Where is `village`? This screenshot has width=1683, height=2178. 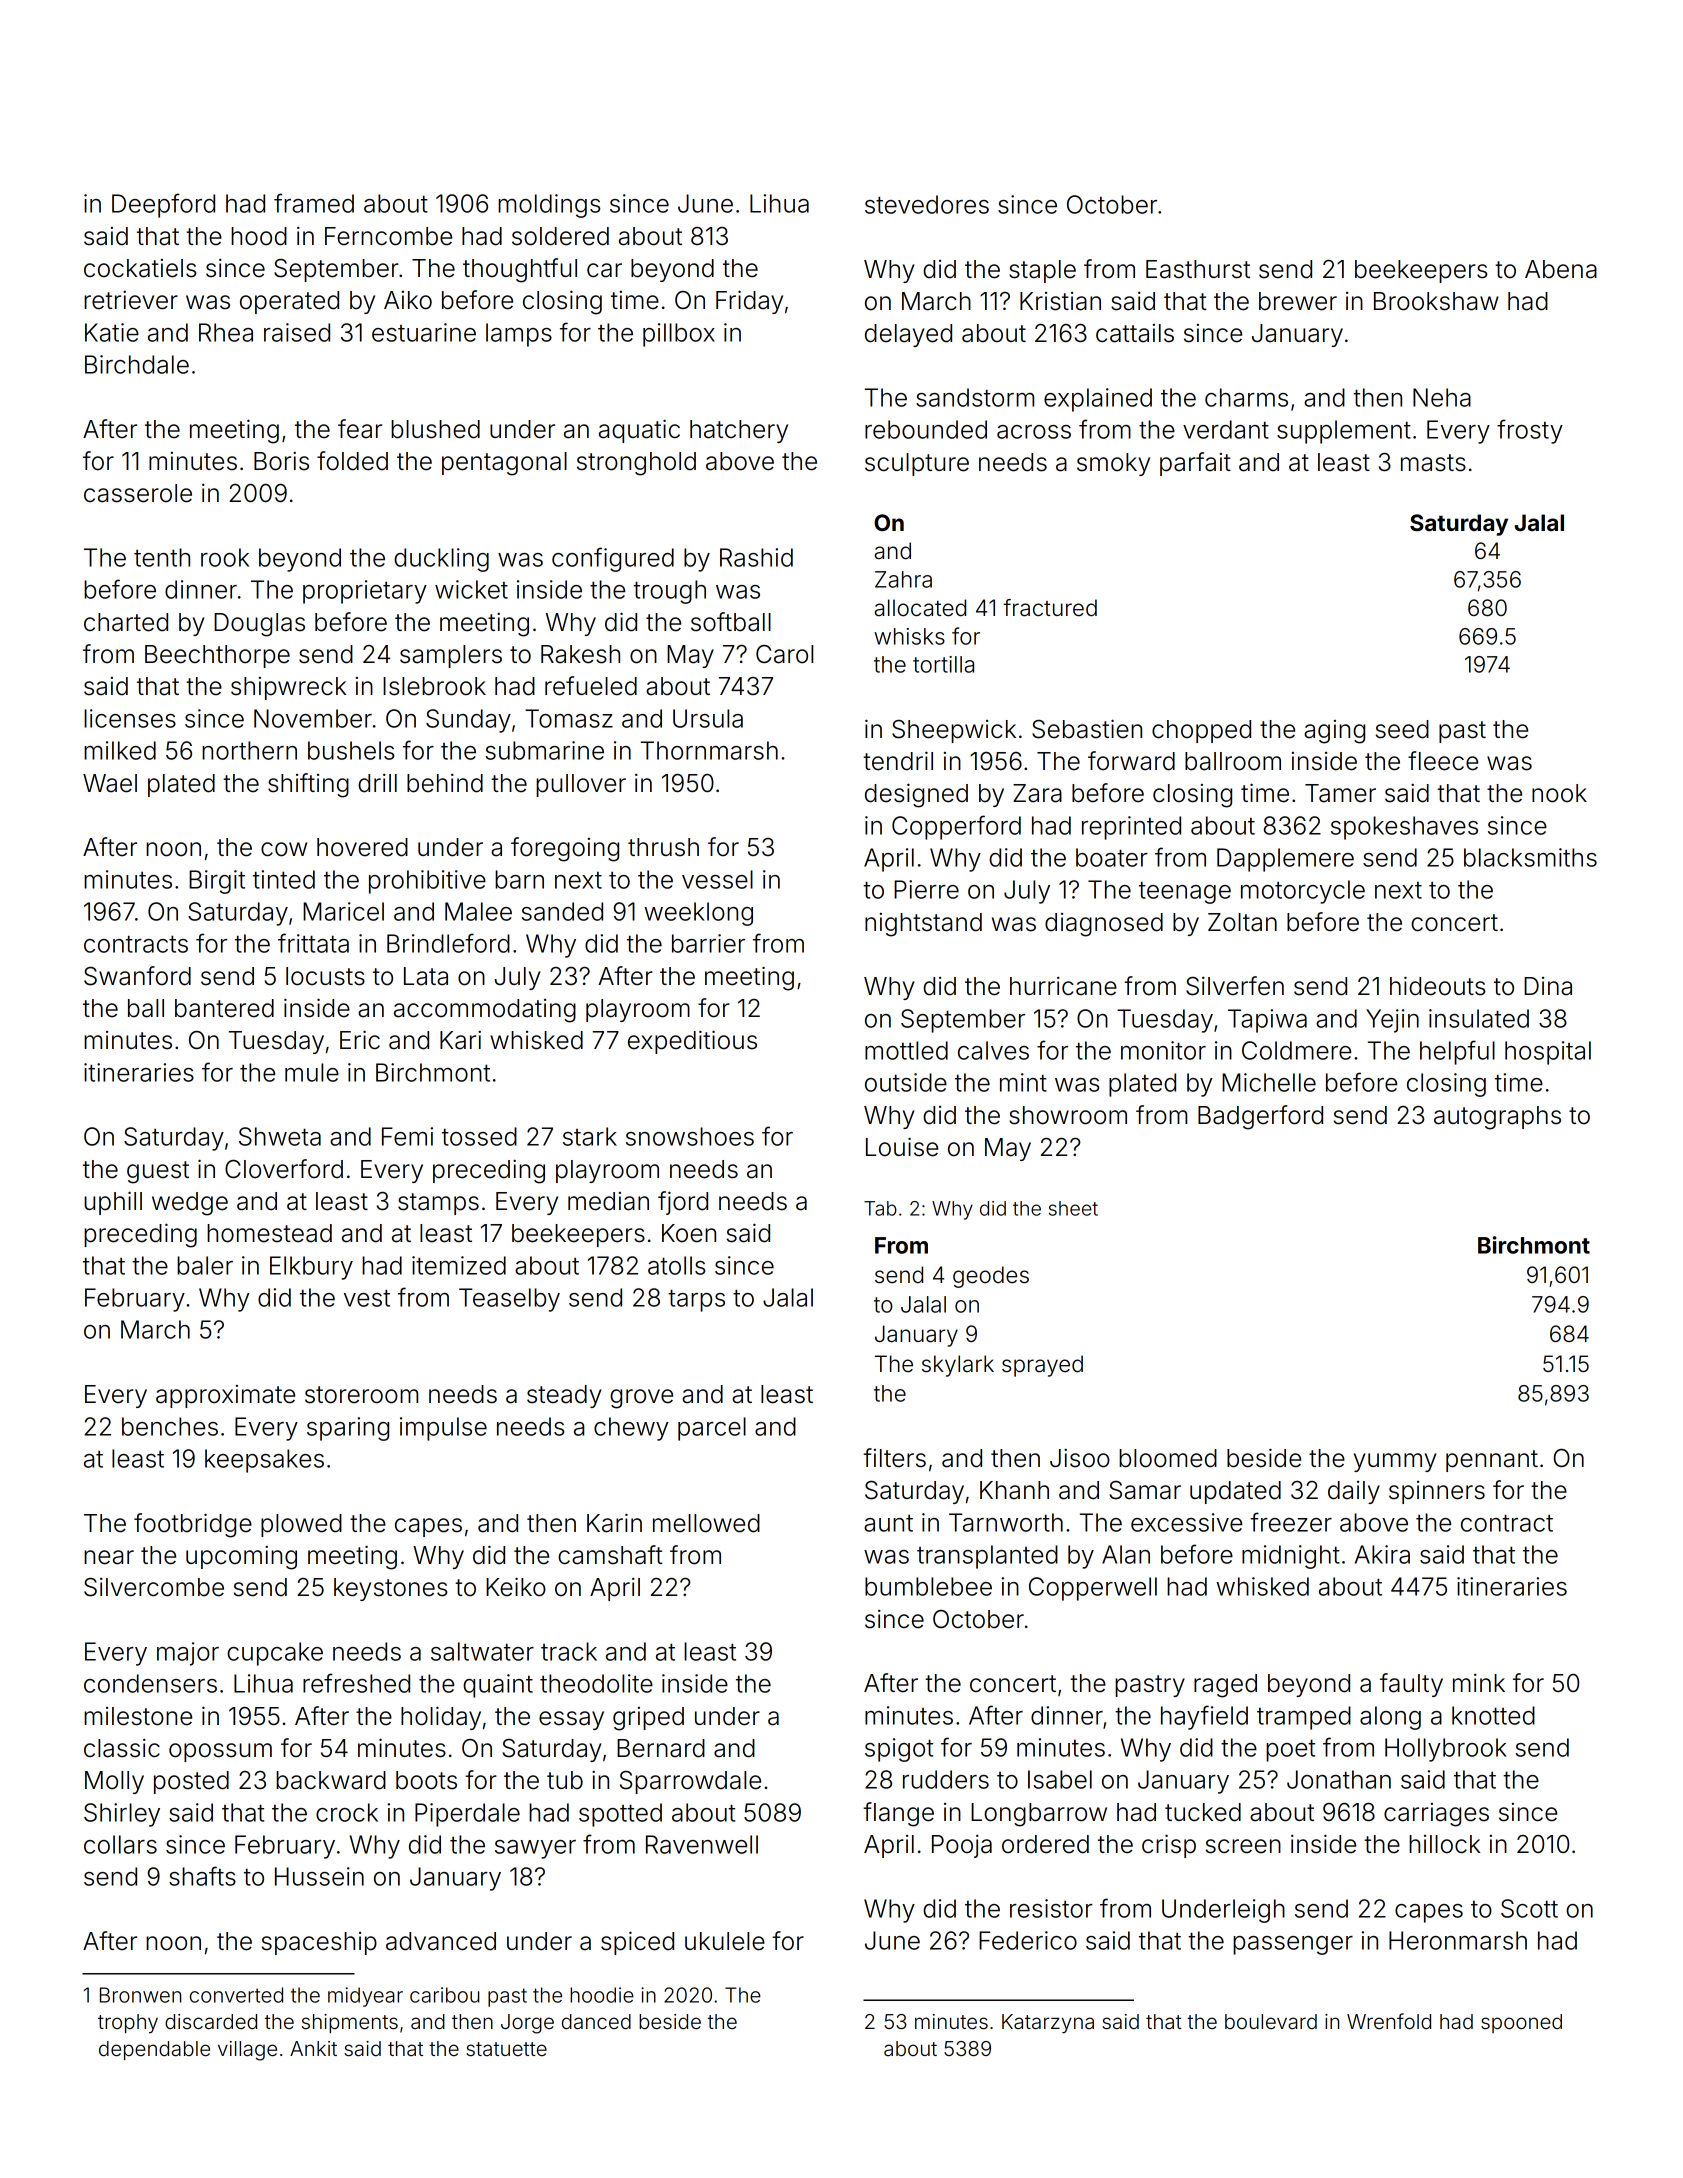
village is located at coordinates (247, 2051).
